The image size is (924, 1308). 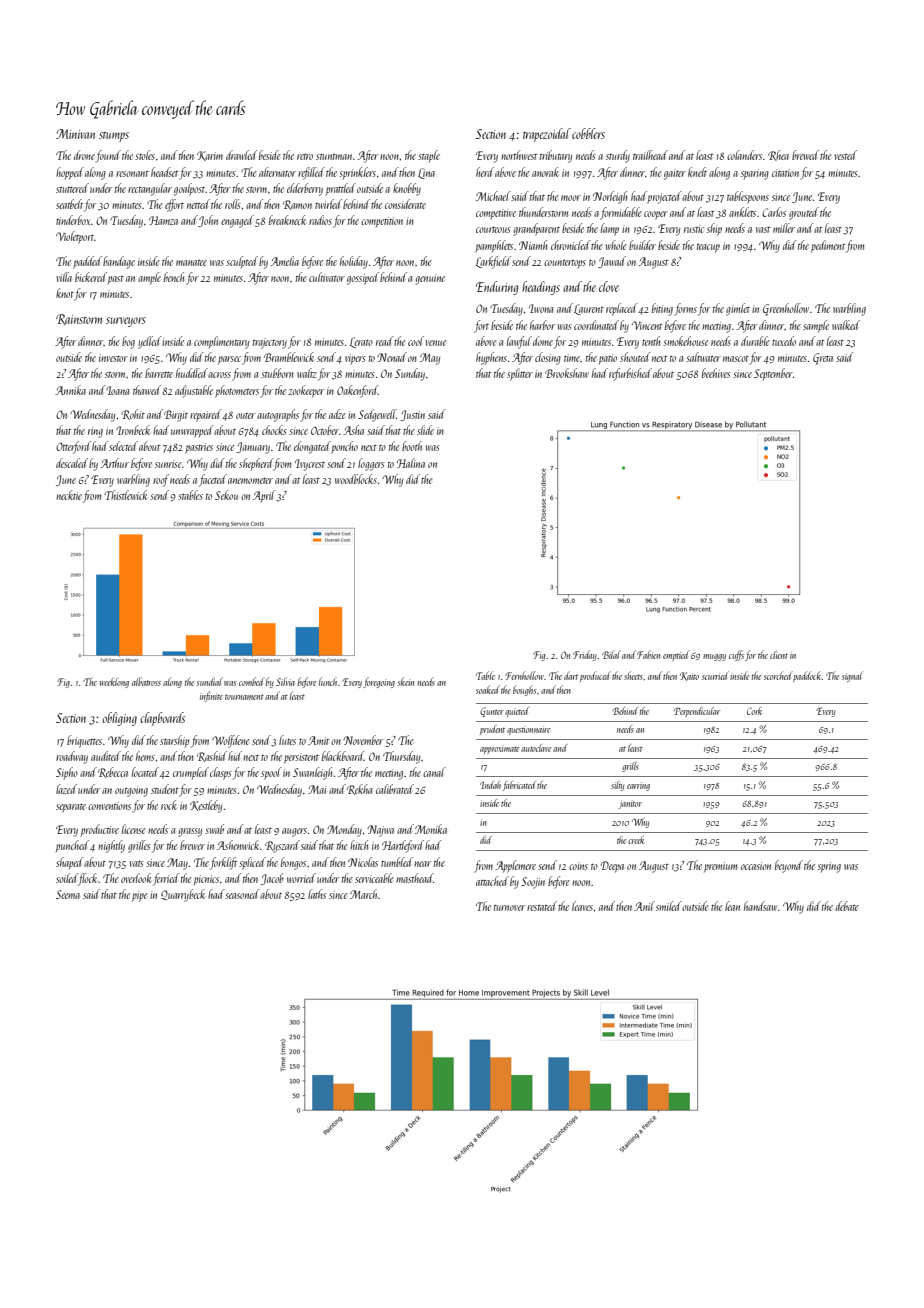 What do you see at coordinates (106, 756) in the image?
I see `audited` at bounding box center [106, 756].
